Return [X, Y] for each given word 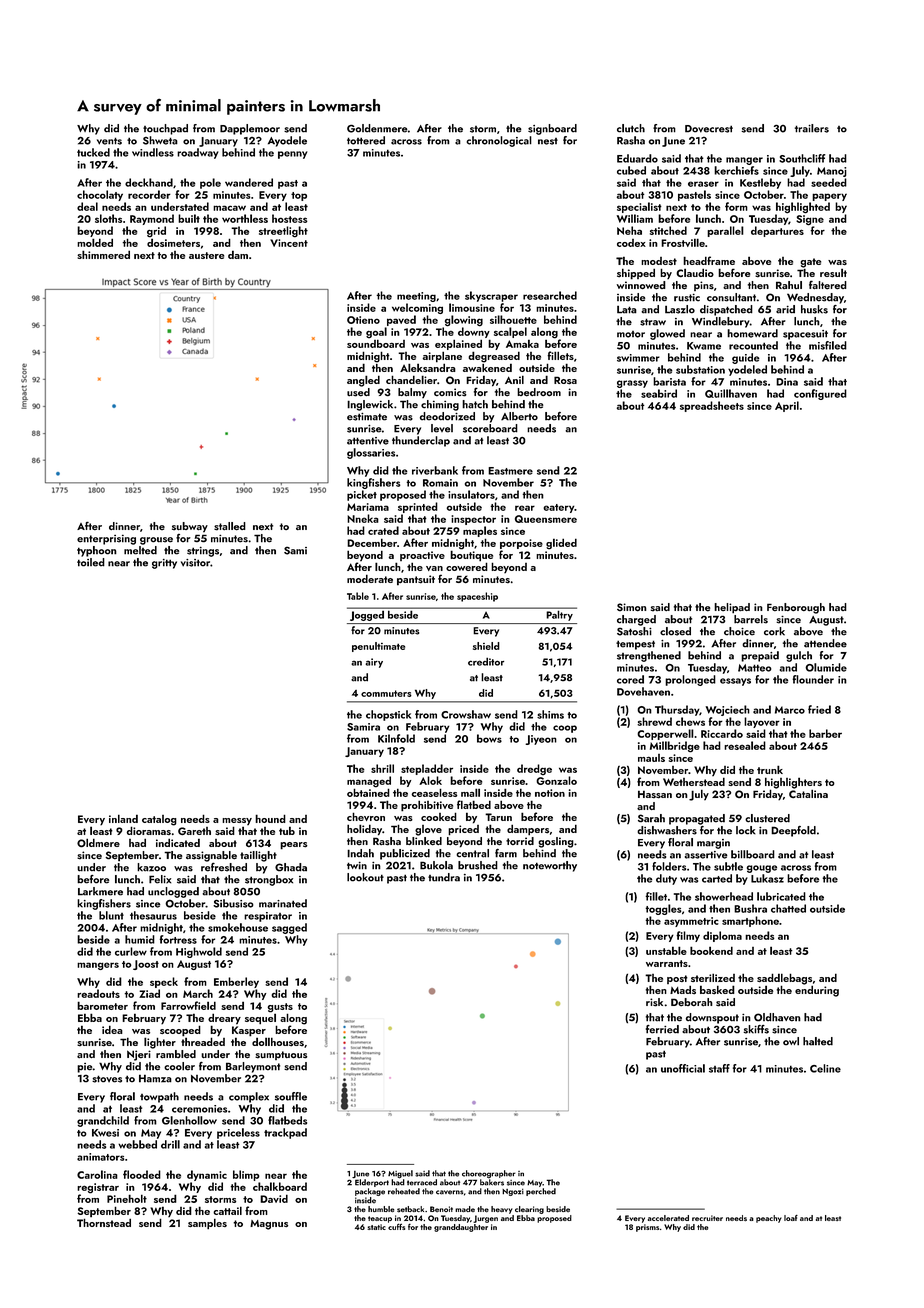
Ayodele [287, 141]
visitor [195, 563]
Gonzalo [556, 780]
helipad [732, 608]
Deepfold [793, 831]
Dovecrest [709, 129]
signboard [552, 129]
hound [270, 818]
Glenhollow [189, 1120]
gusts [280, 1008]
